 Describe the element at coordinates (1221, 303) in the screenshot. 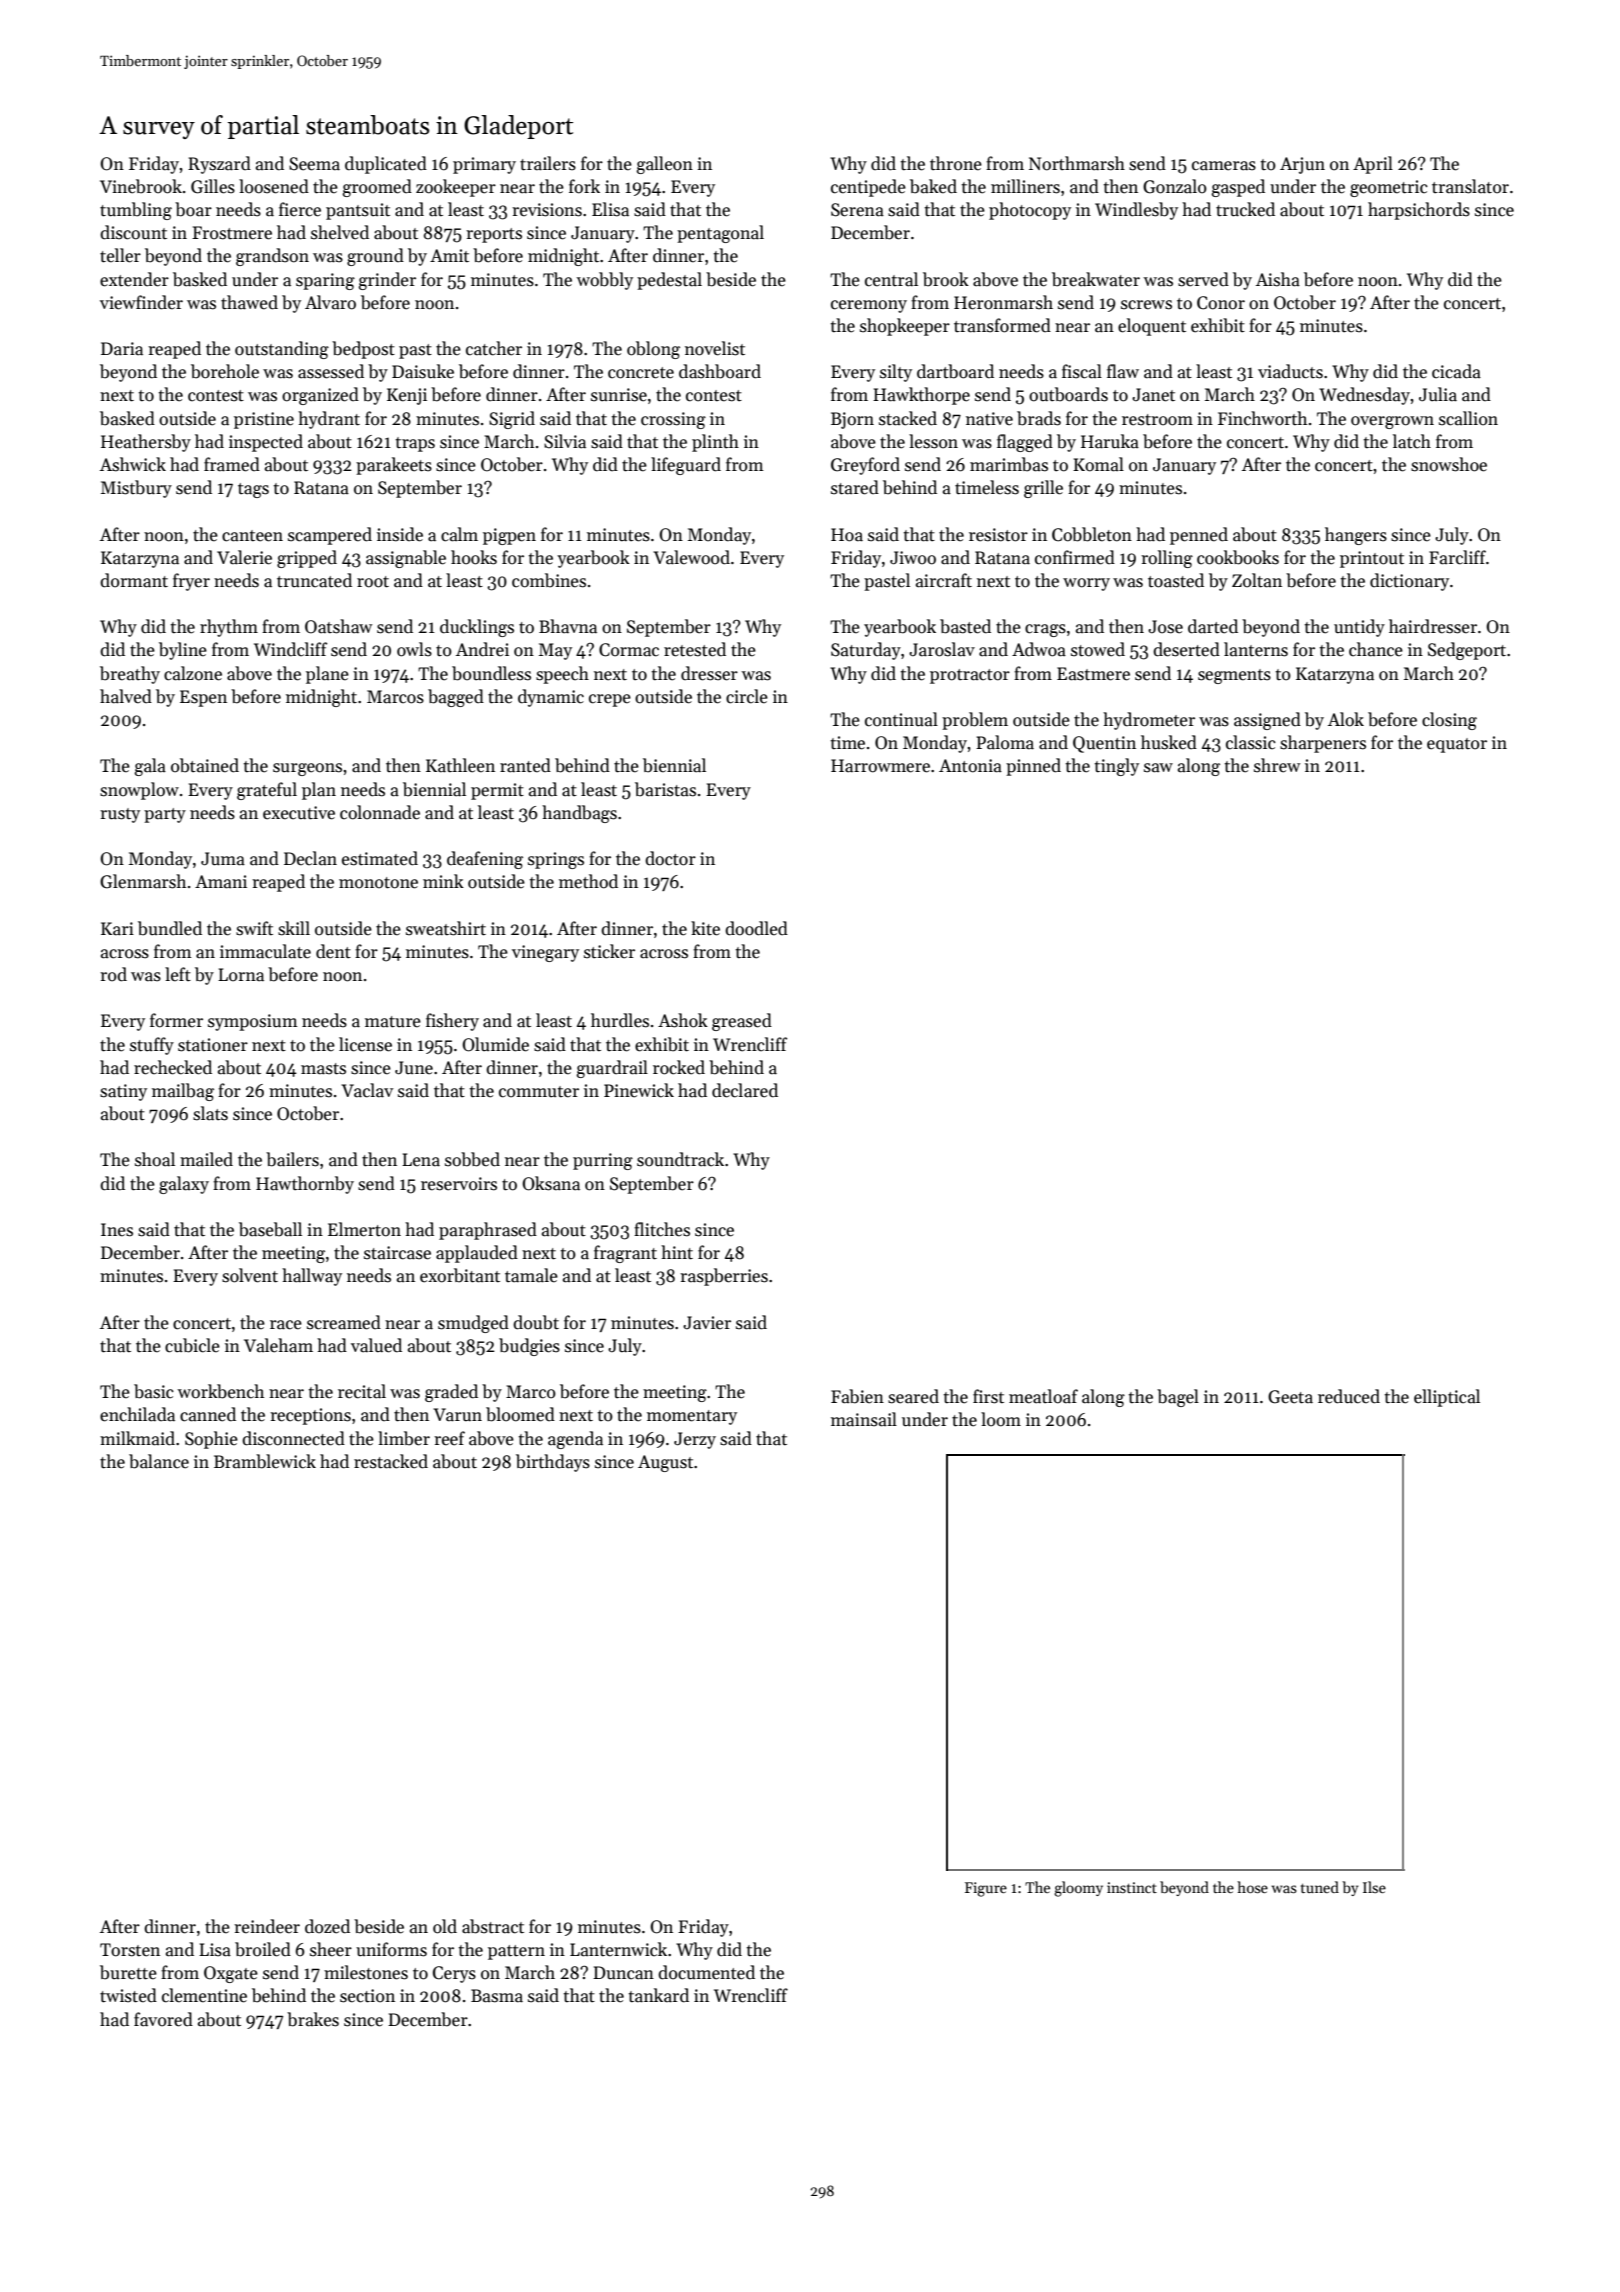

I see `Conor` at that location.
